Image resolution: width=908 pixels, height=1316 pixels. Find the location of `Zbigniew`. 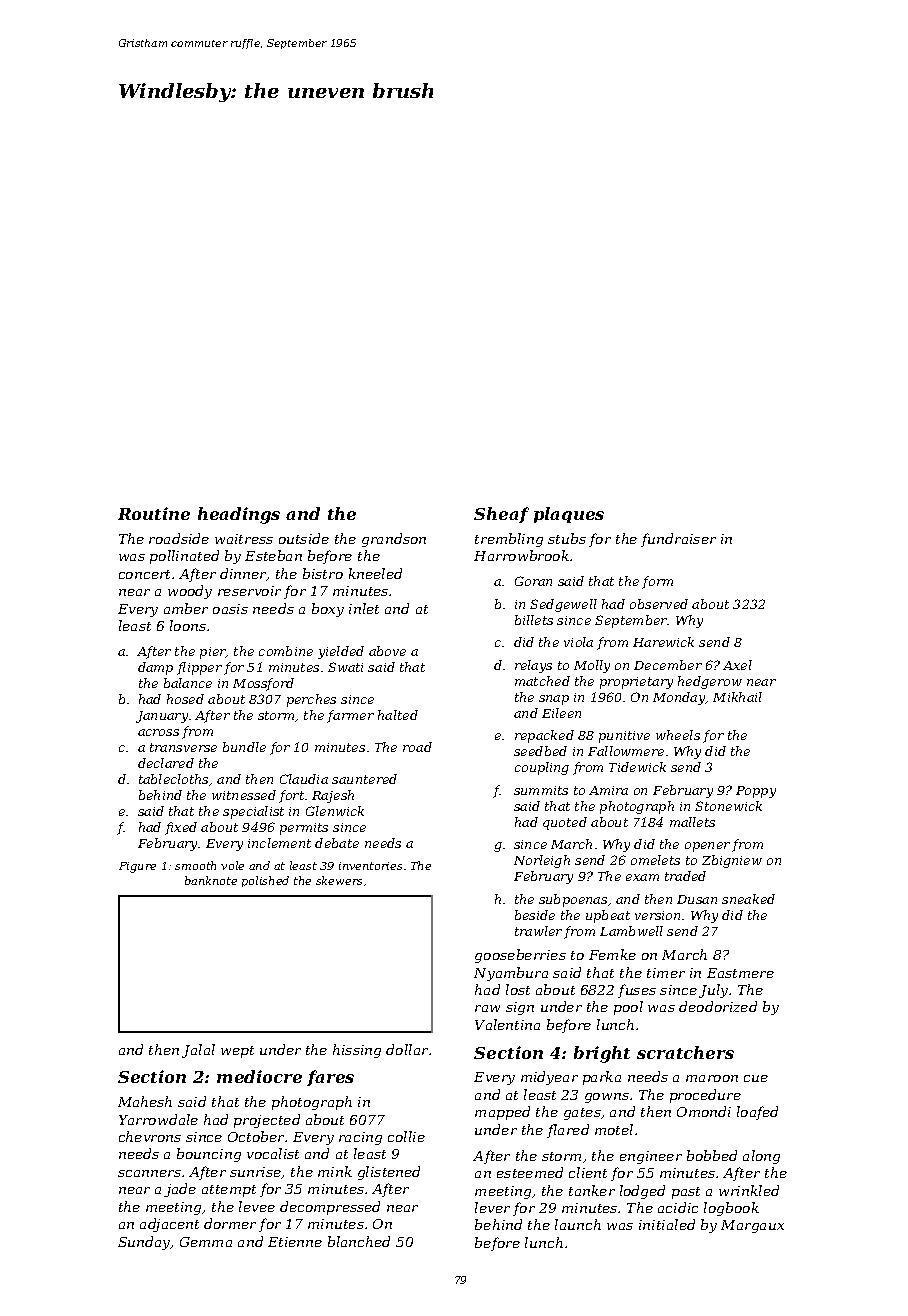

Zbigniew is located at coordinates (732, 861).
